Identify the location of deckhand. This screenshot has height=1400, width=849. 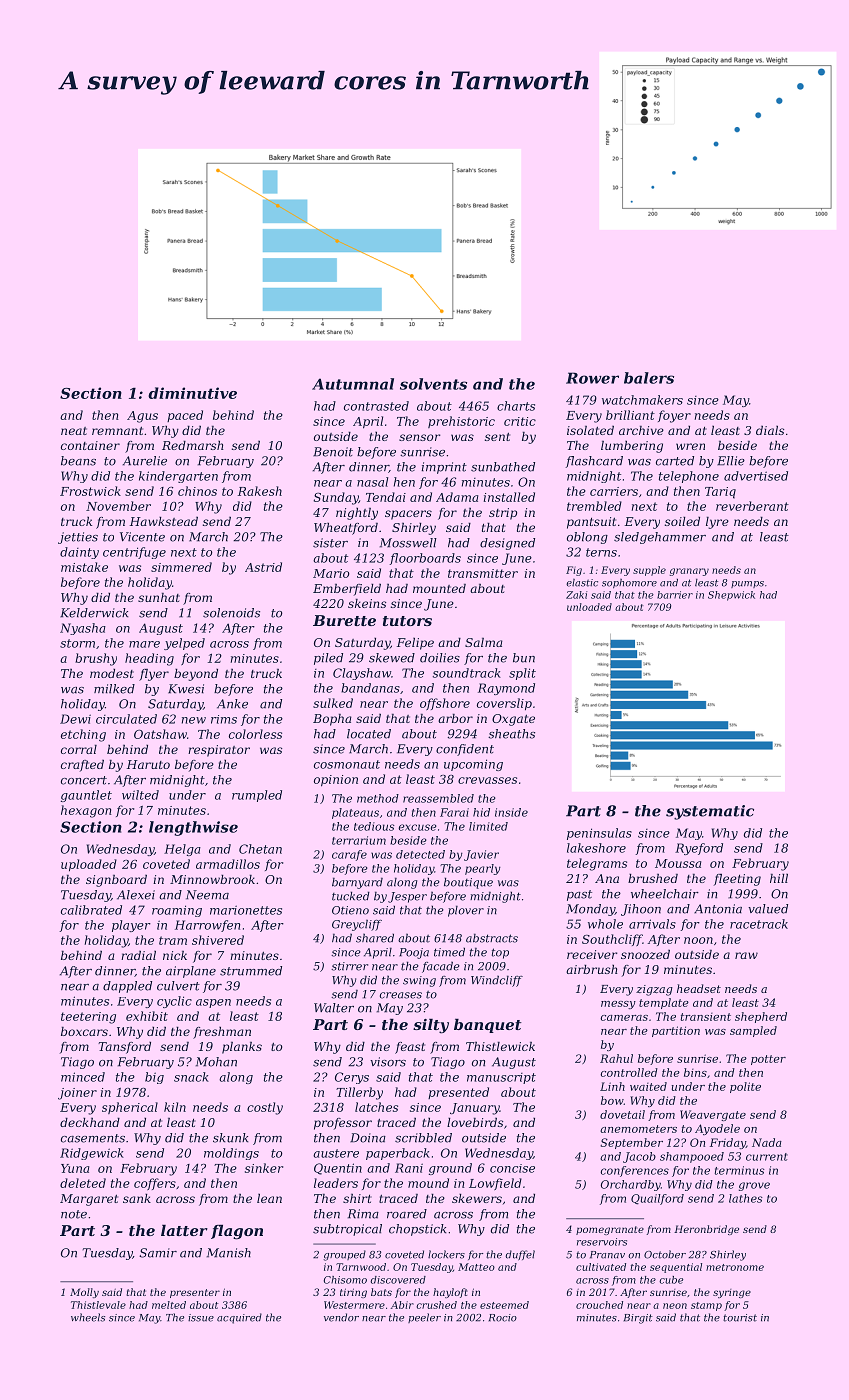
(90, 1122).
